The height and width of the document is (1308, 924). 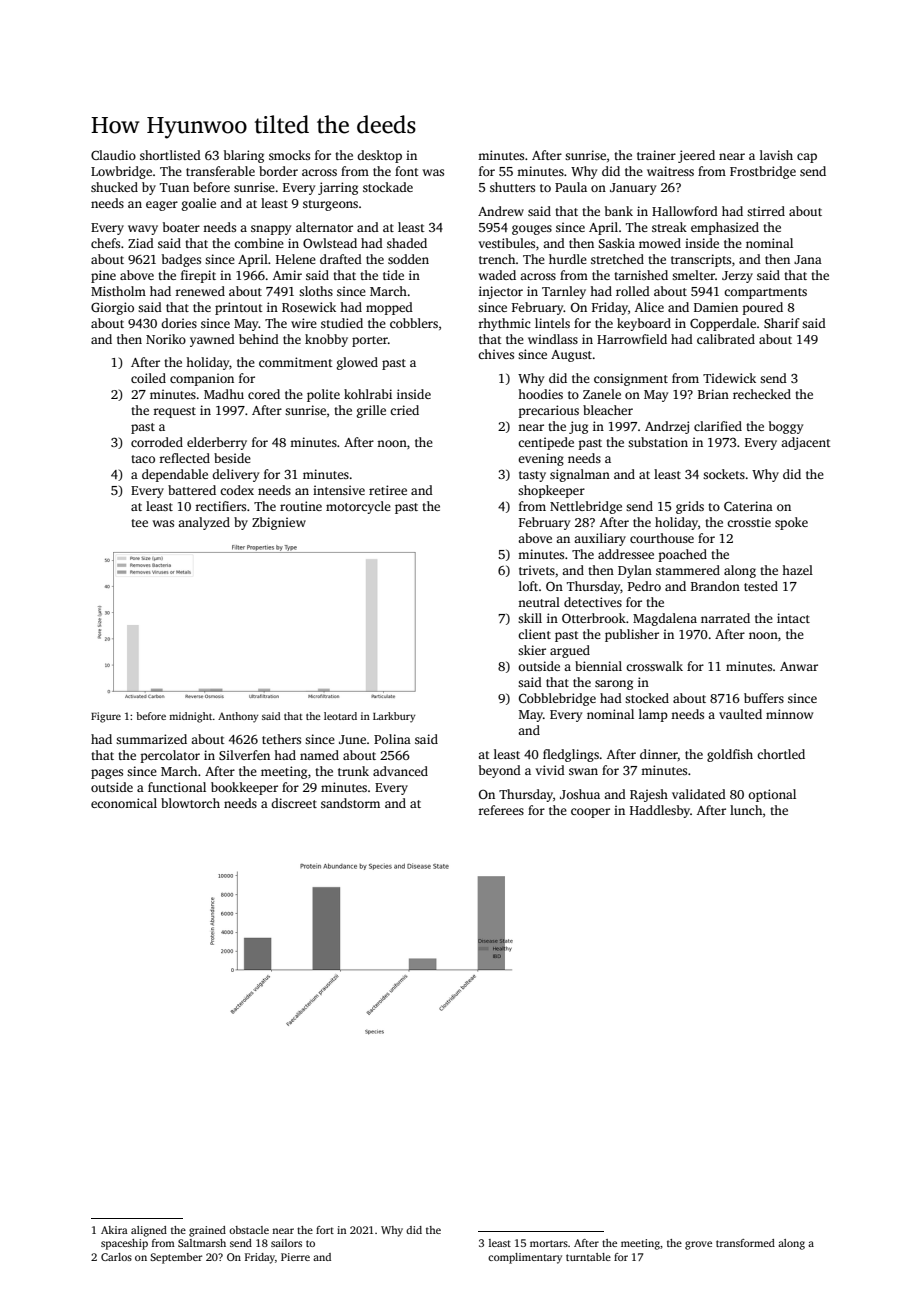 What do you see at coordinates (660, 243) in the document?
I see `mowed` at bounding box center [660, 243].
